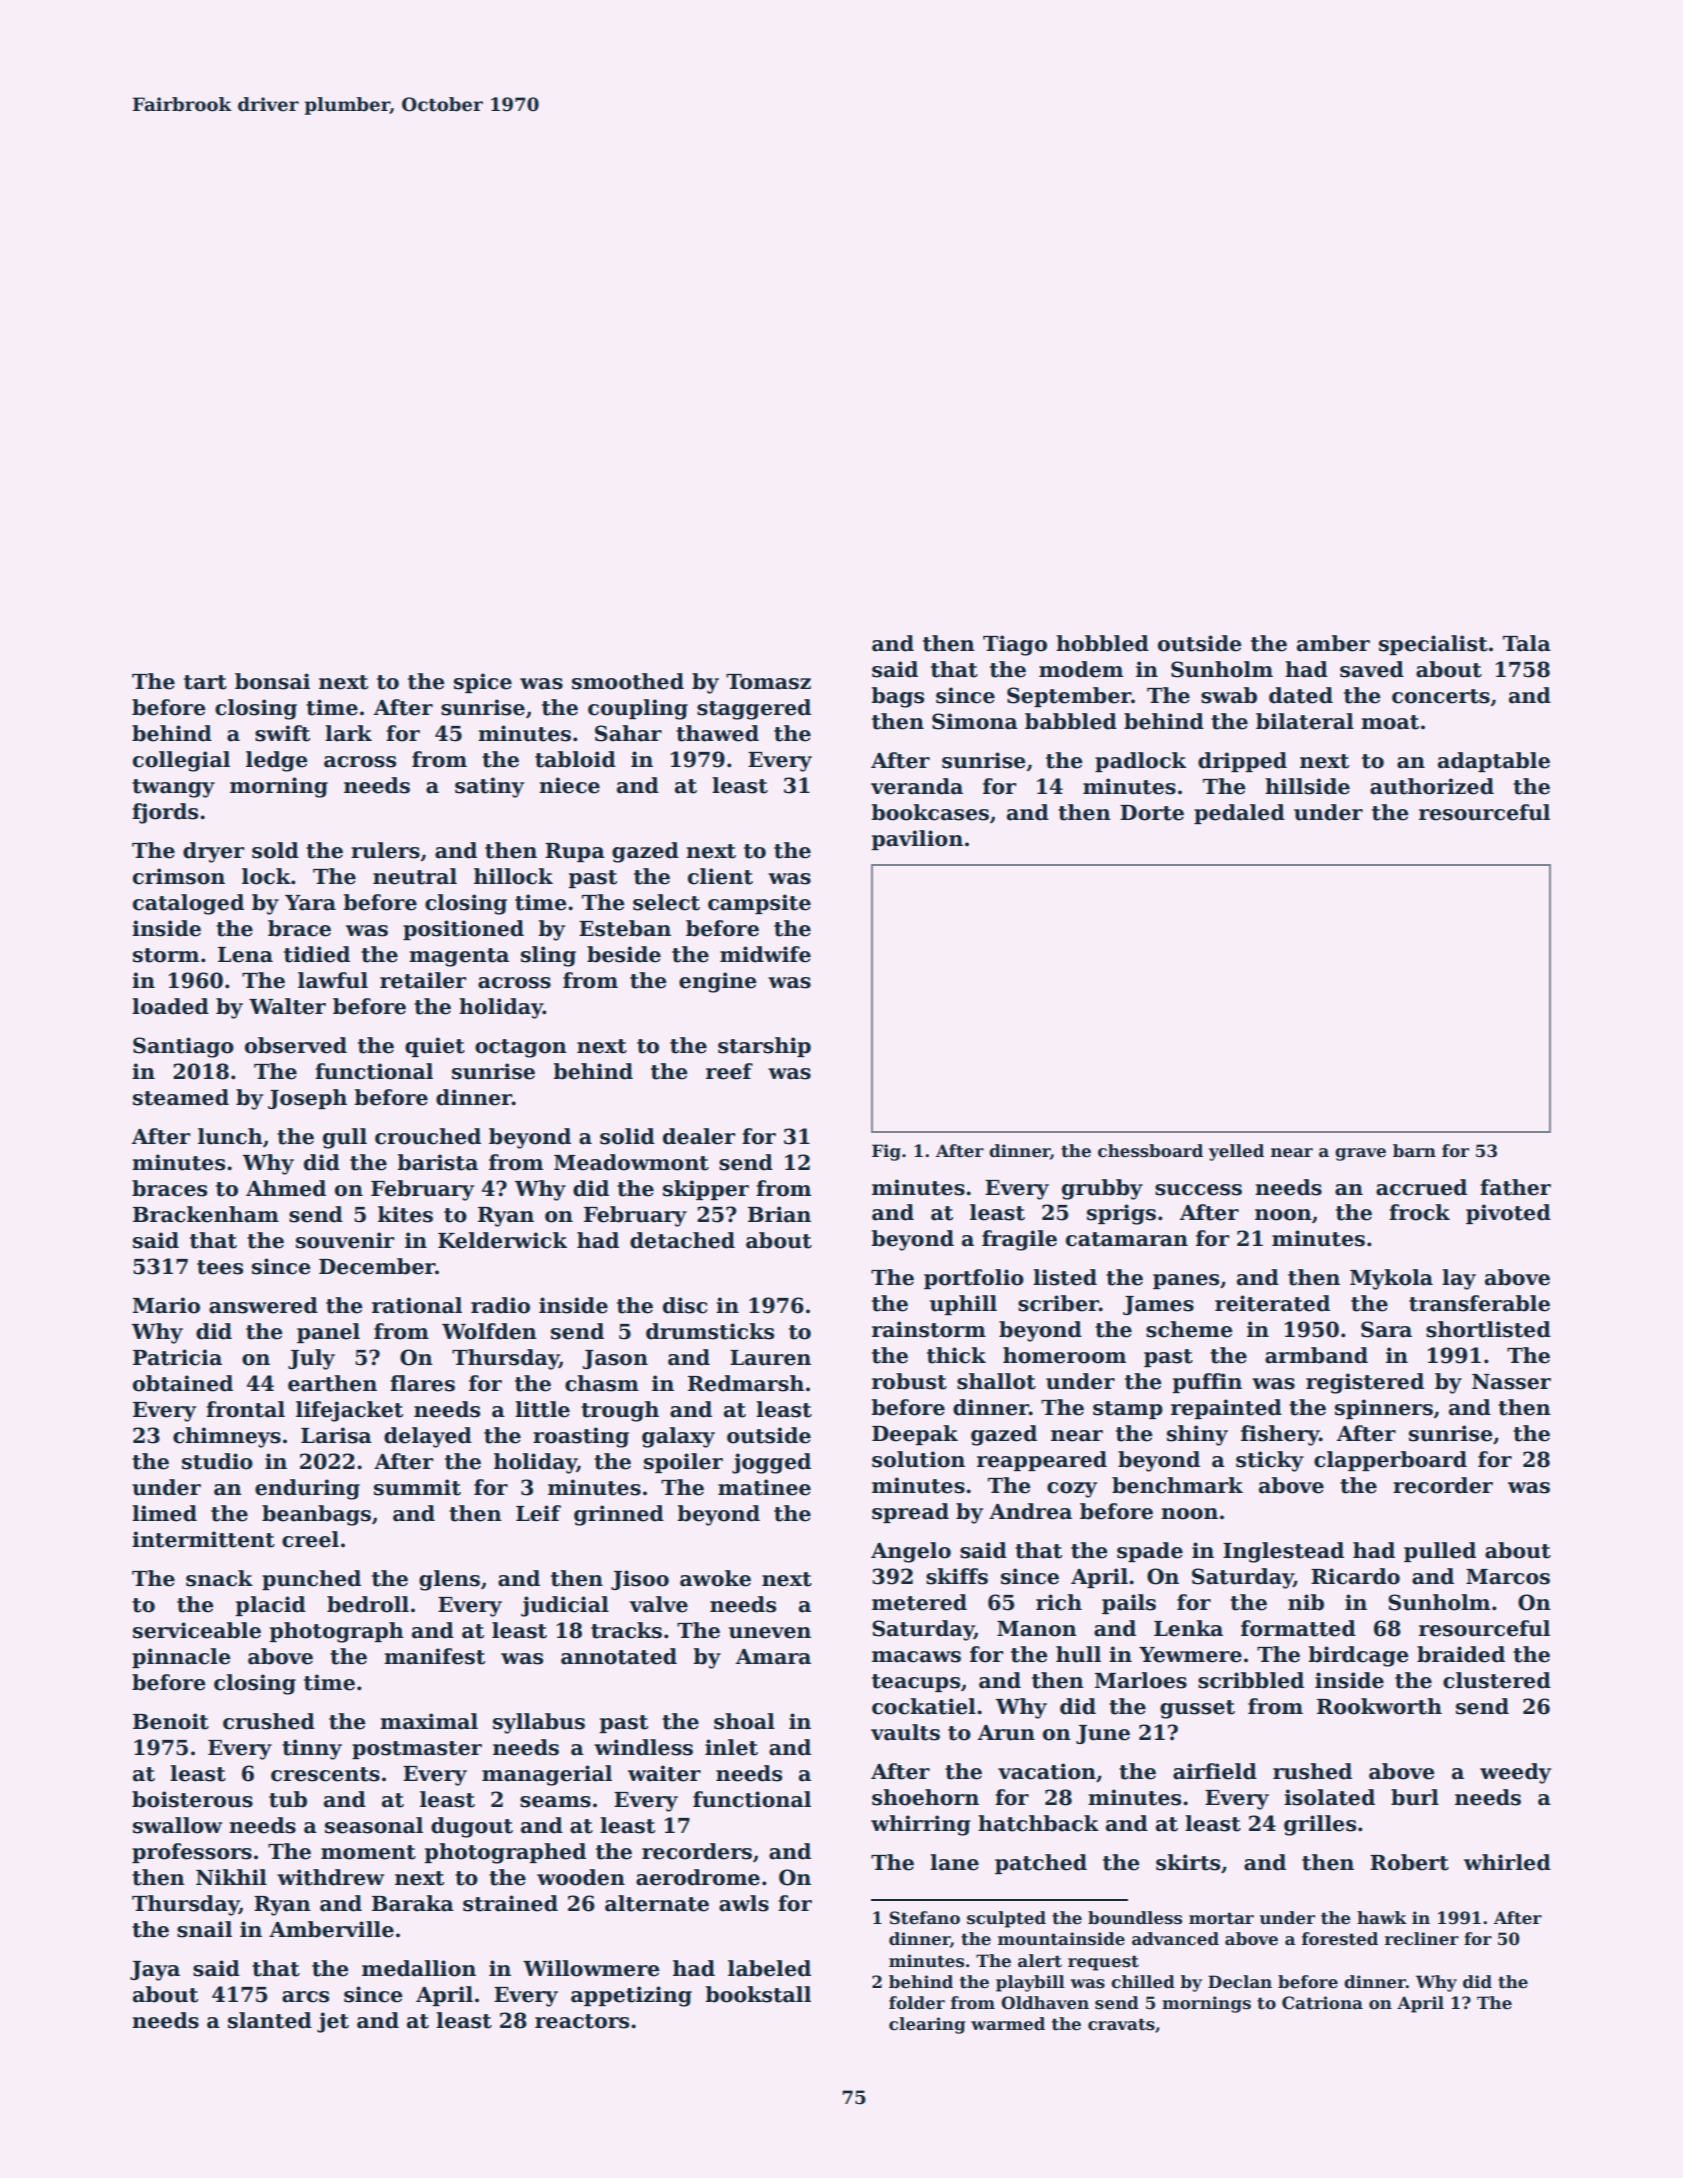  What do you see at coordinates (521, 1048) in the page?
I see `octagon` at bounding box center [521, 1048].
